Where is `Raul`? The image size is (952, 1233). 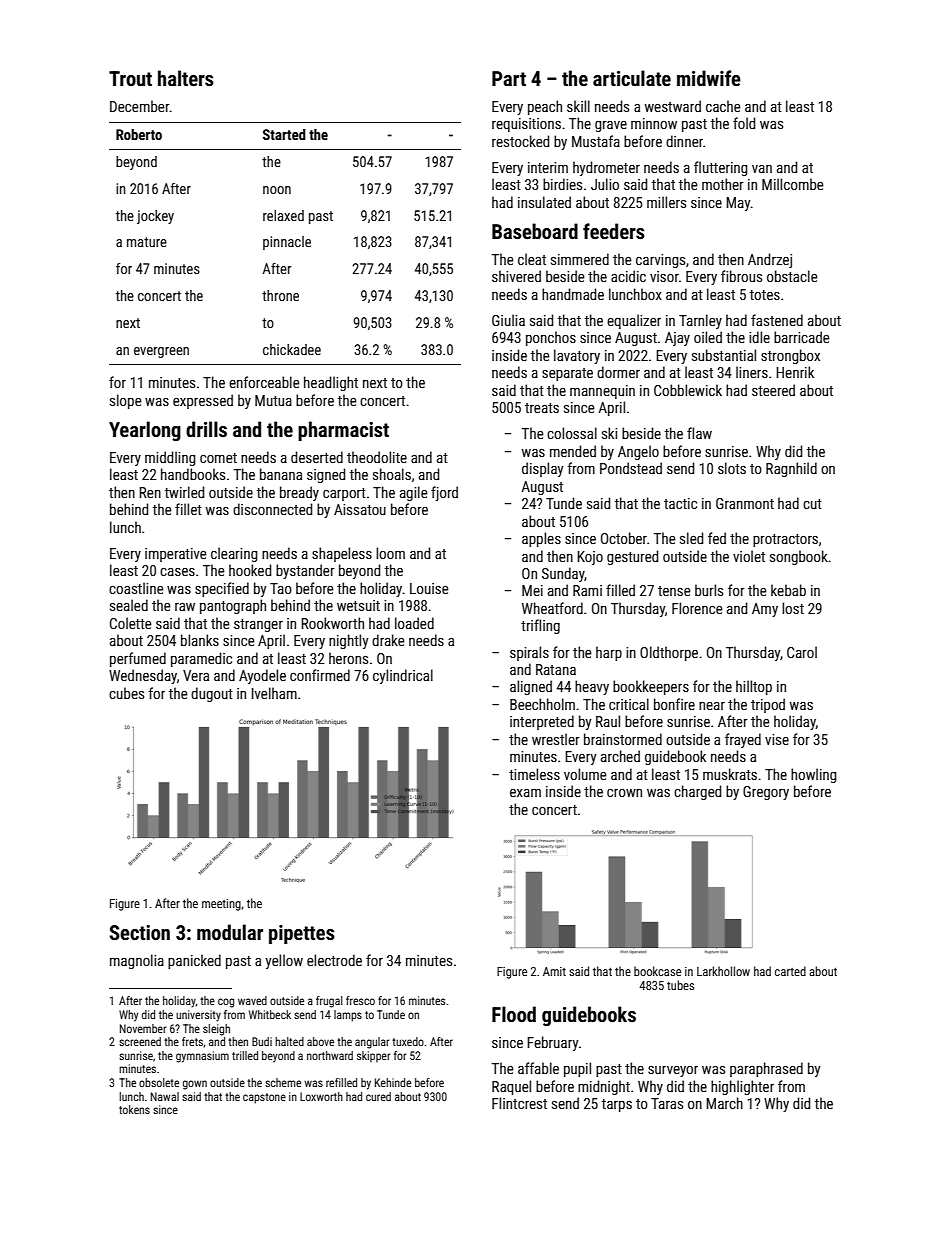 Raul is located at coordinates (608, 721).
